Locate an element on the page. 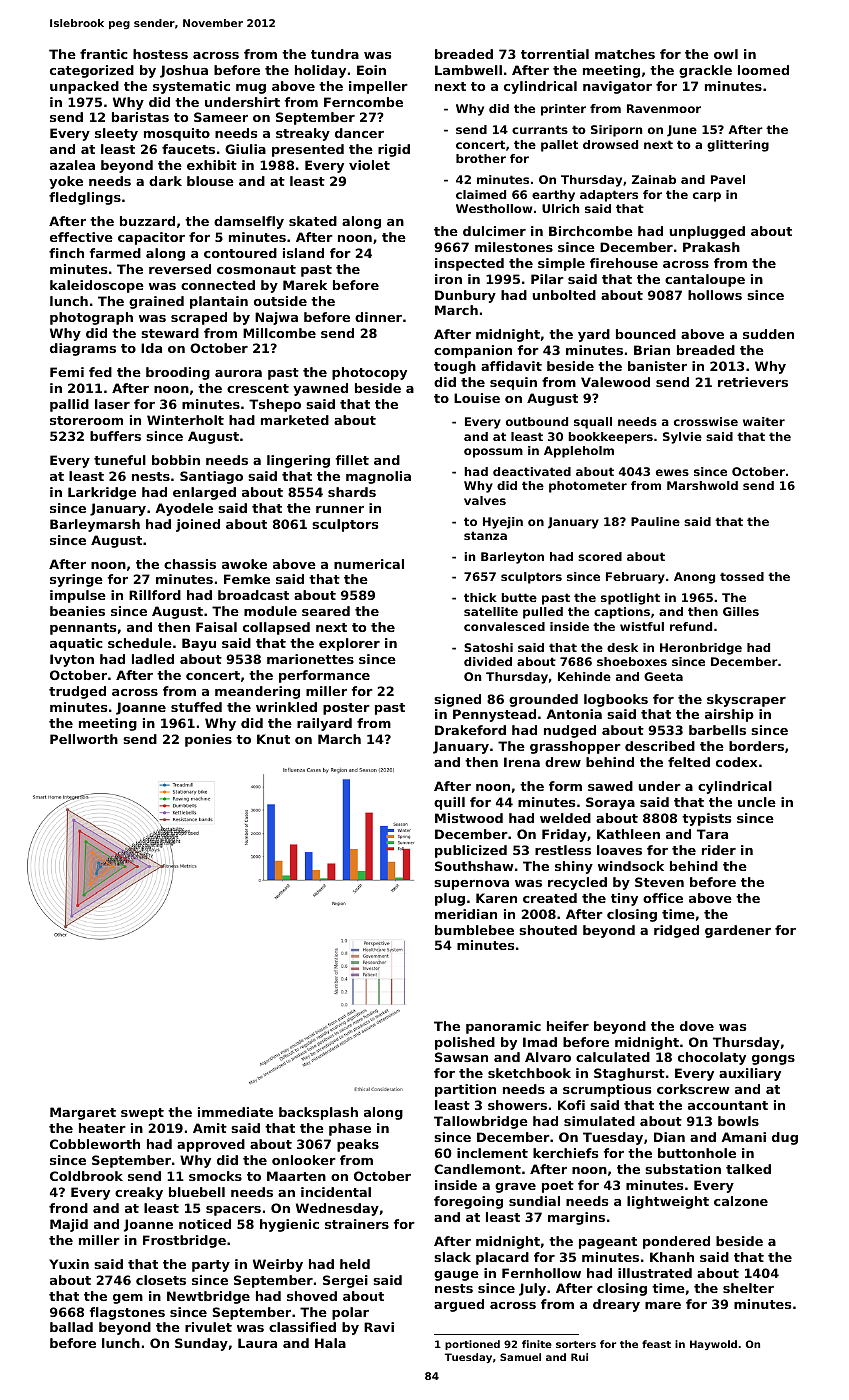 This image has height=1400, width=849. opossum is located at coordinates (493, 453).
